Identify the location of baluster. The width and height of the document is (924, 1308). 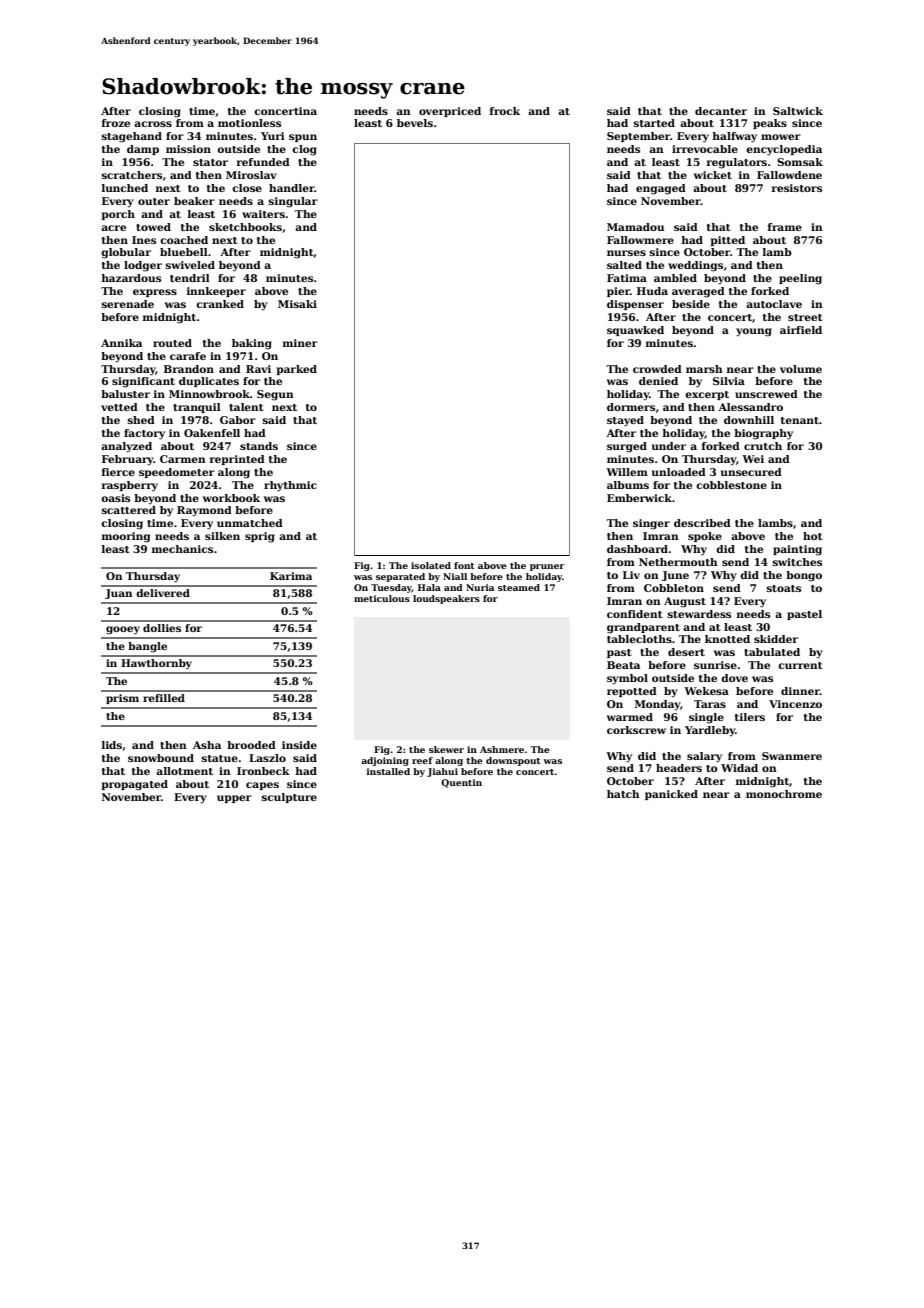
(125, 394).
